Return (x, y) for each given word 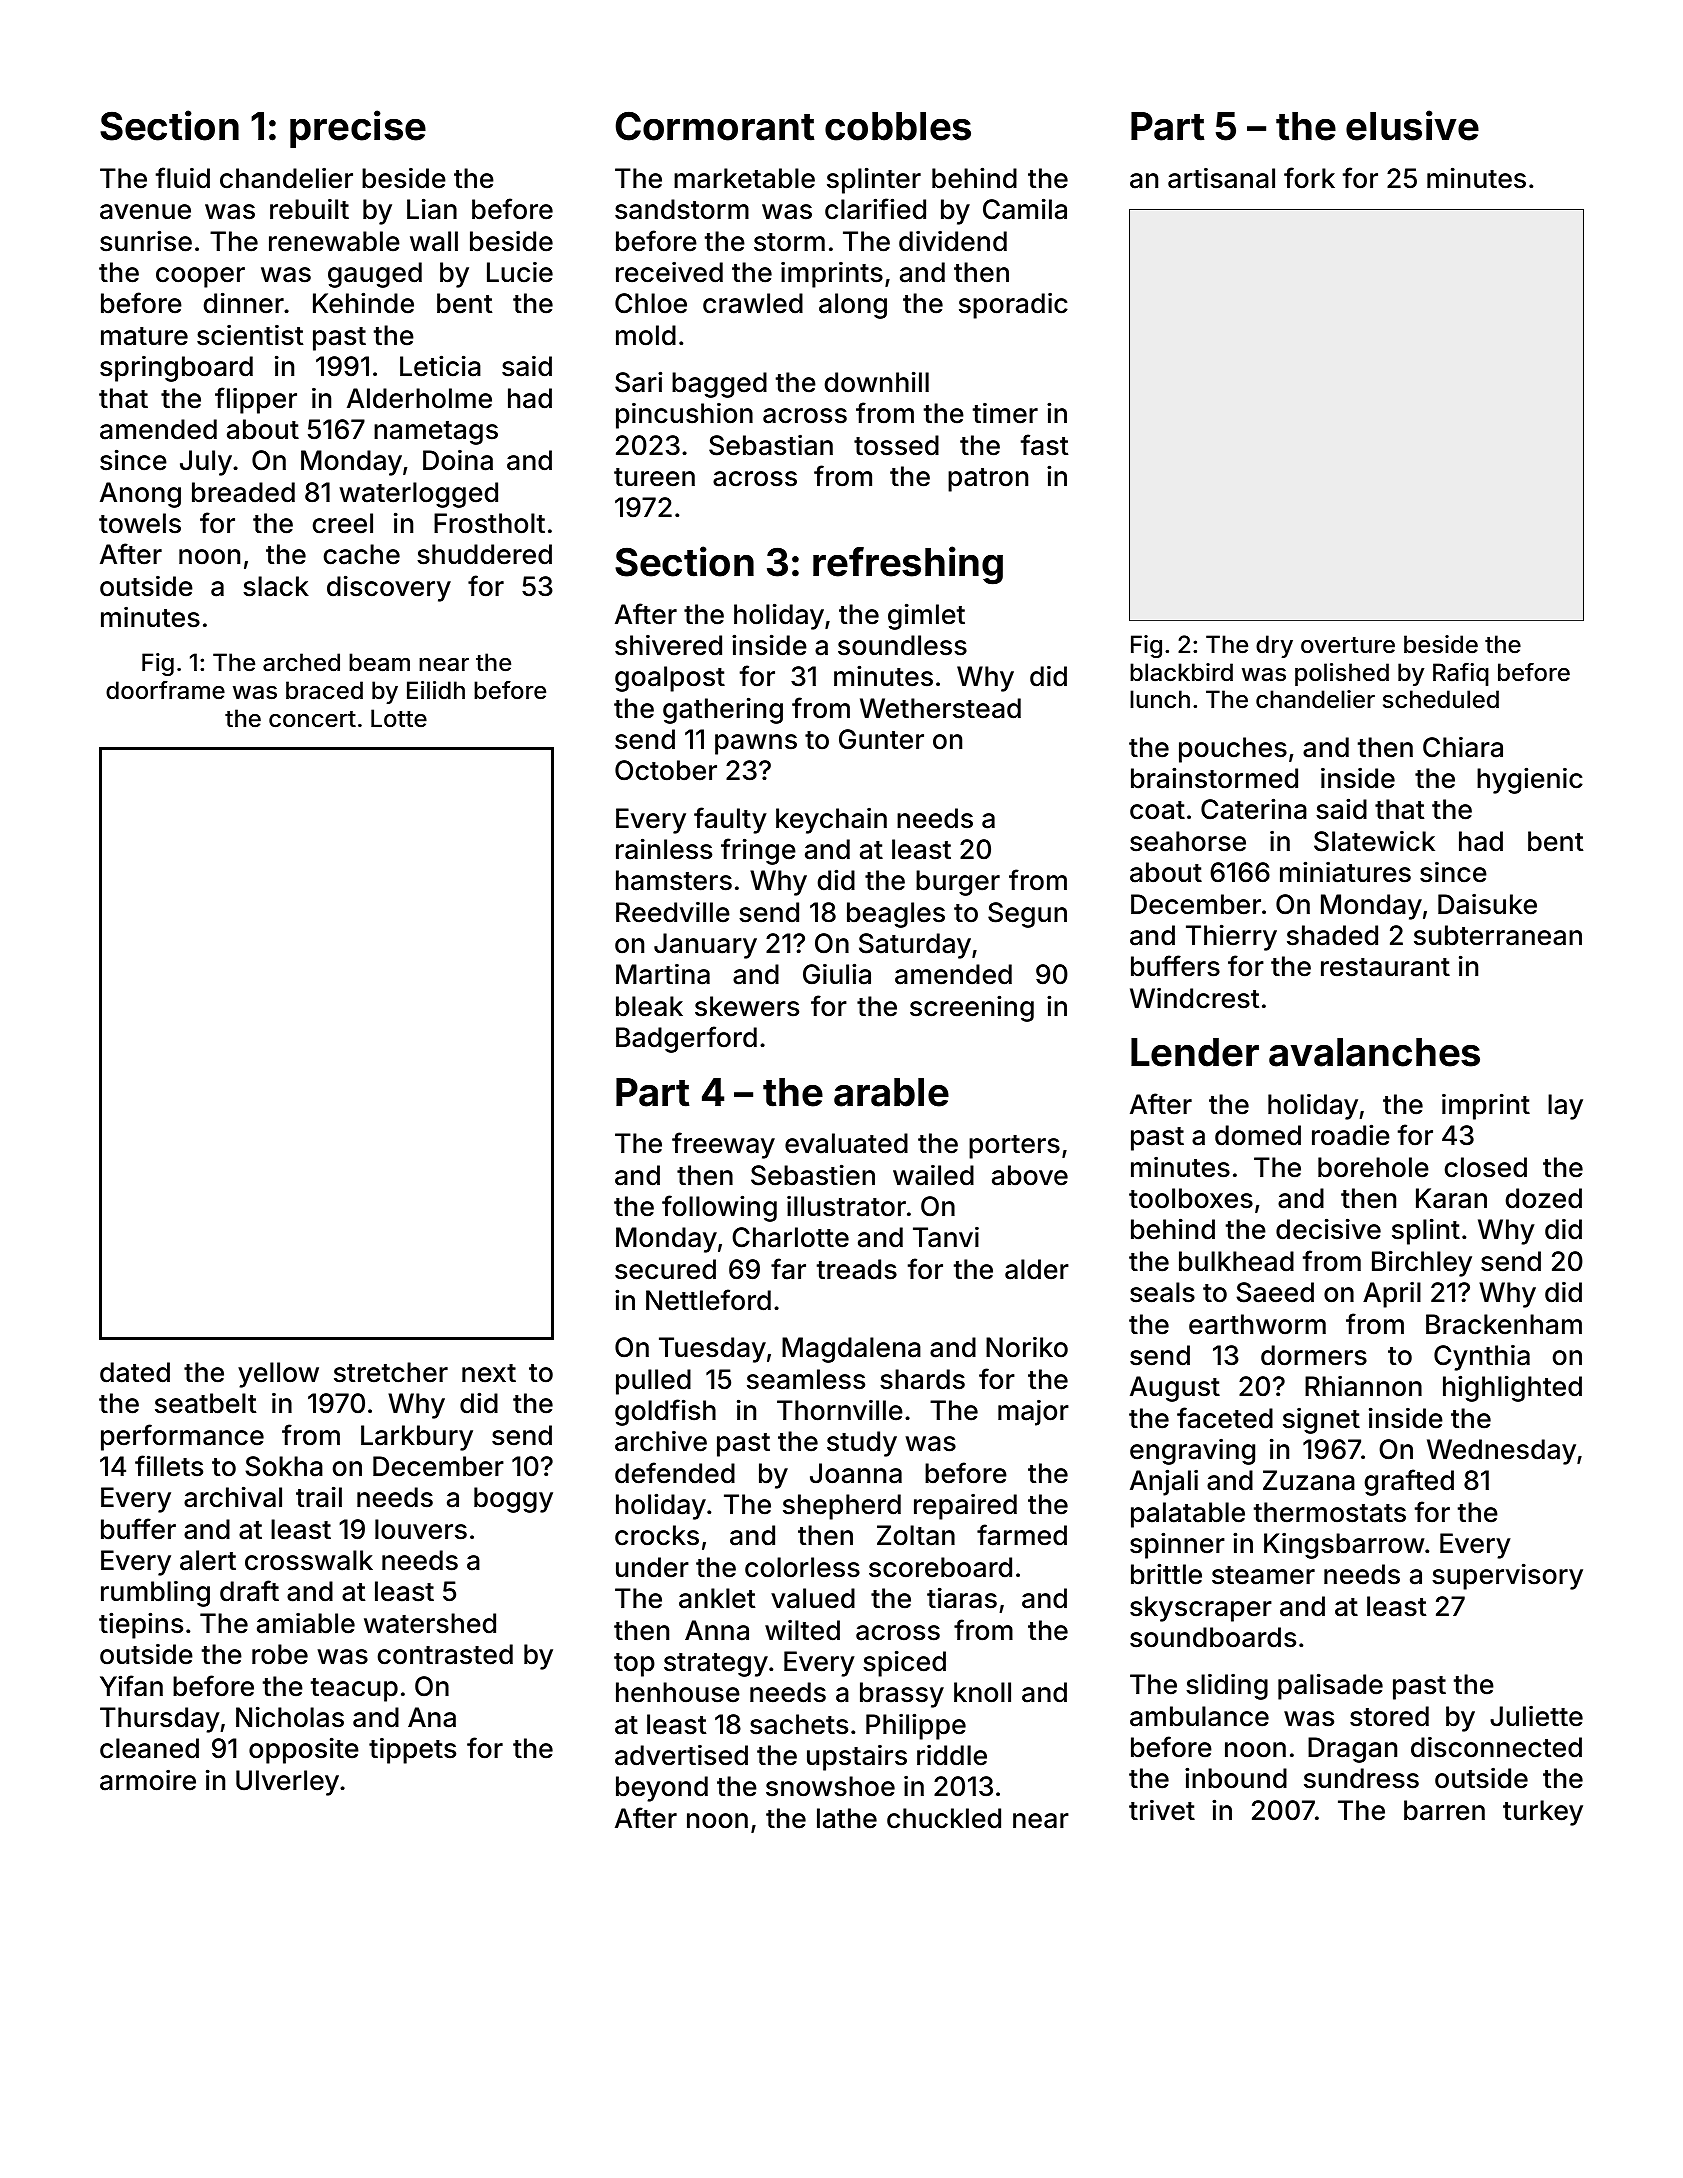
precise (358, 129)
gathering (723, 710)
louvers (421, 1529)
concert (312, 719)
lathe (847, 1818)
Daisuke (1487, 904)
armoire (148, 1780)
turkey (1543, 1813)
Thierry (1231, 937)
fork (1309, 178)
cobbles (898, 126)
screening (972, 1008)
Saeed (1275, 1292)
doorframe (165, 690)
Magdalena (851, 1350)
